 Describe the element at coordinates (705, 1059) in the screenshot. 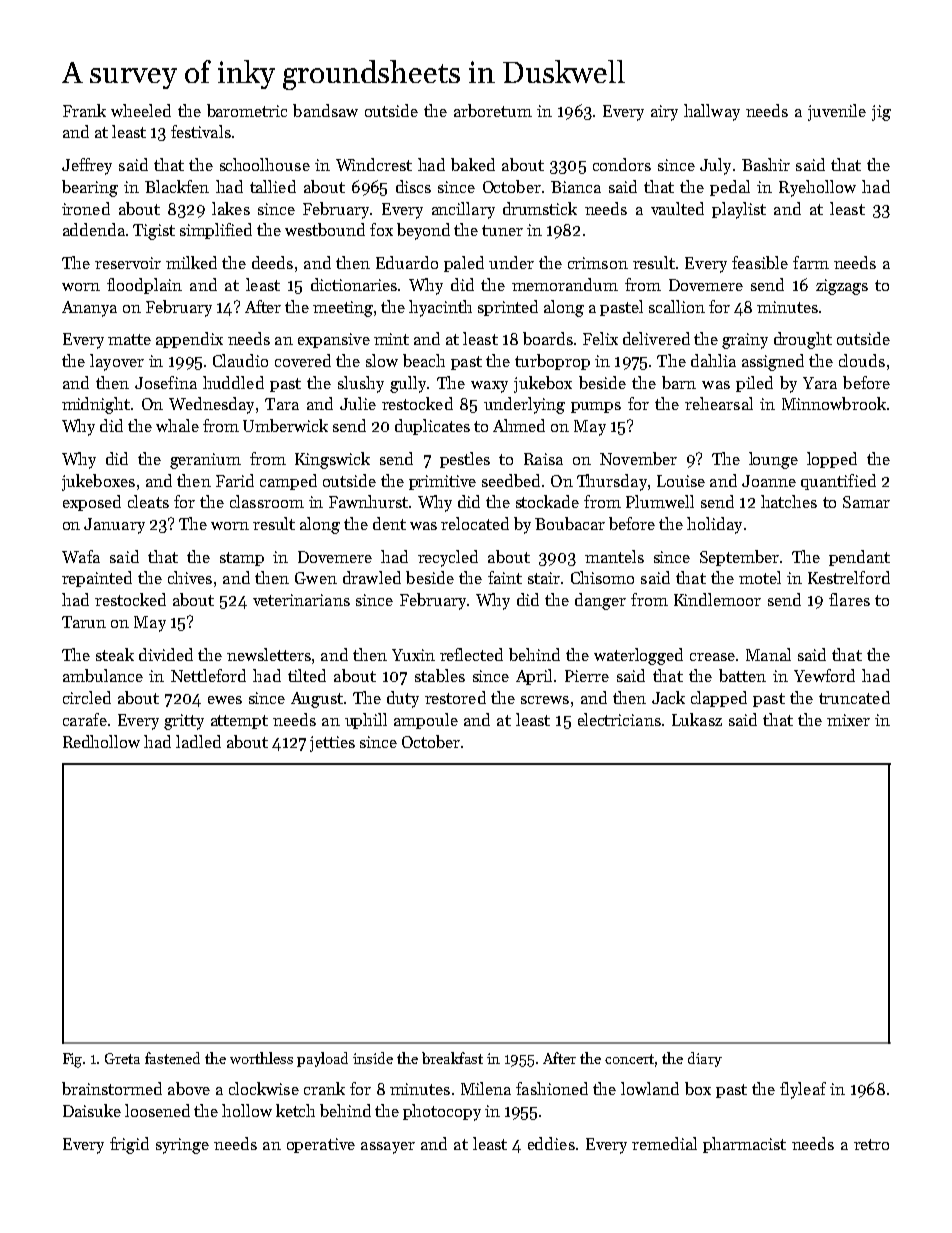

I see `diary` at that location.
